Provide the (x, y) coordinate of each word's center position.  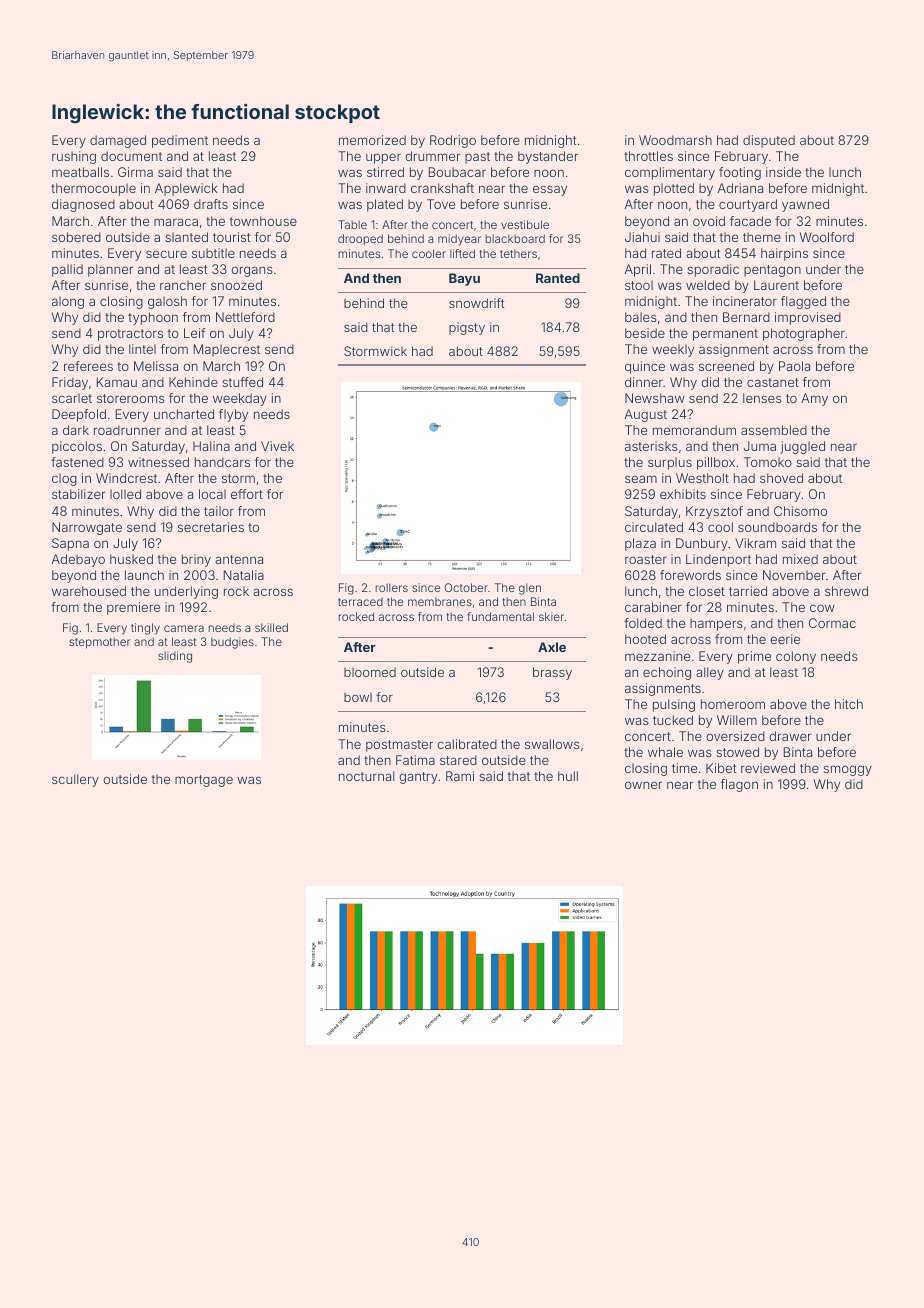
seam (641, 479)
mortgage (204, 781)
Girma (135, 172)
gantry (418, 778)
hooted (645, 639)
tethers (518, 253)
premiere (133, 608)
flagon (739, 785)
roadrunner (127, 430)
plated (385, 205)
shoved (781, 478)
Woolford (827, 237)
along (68, 302)
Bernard (746, 317)
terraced (360, 602)
